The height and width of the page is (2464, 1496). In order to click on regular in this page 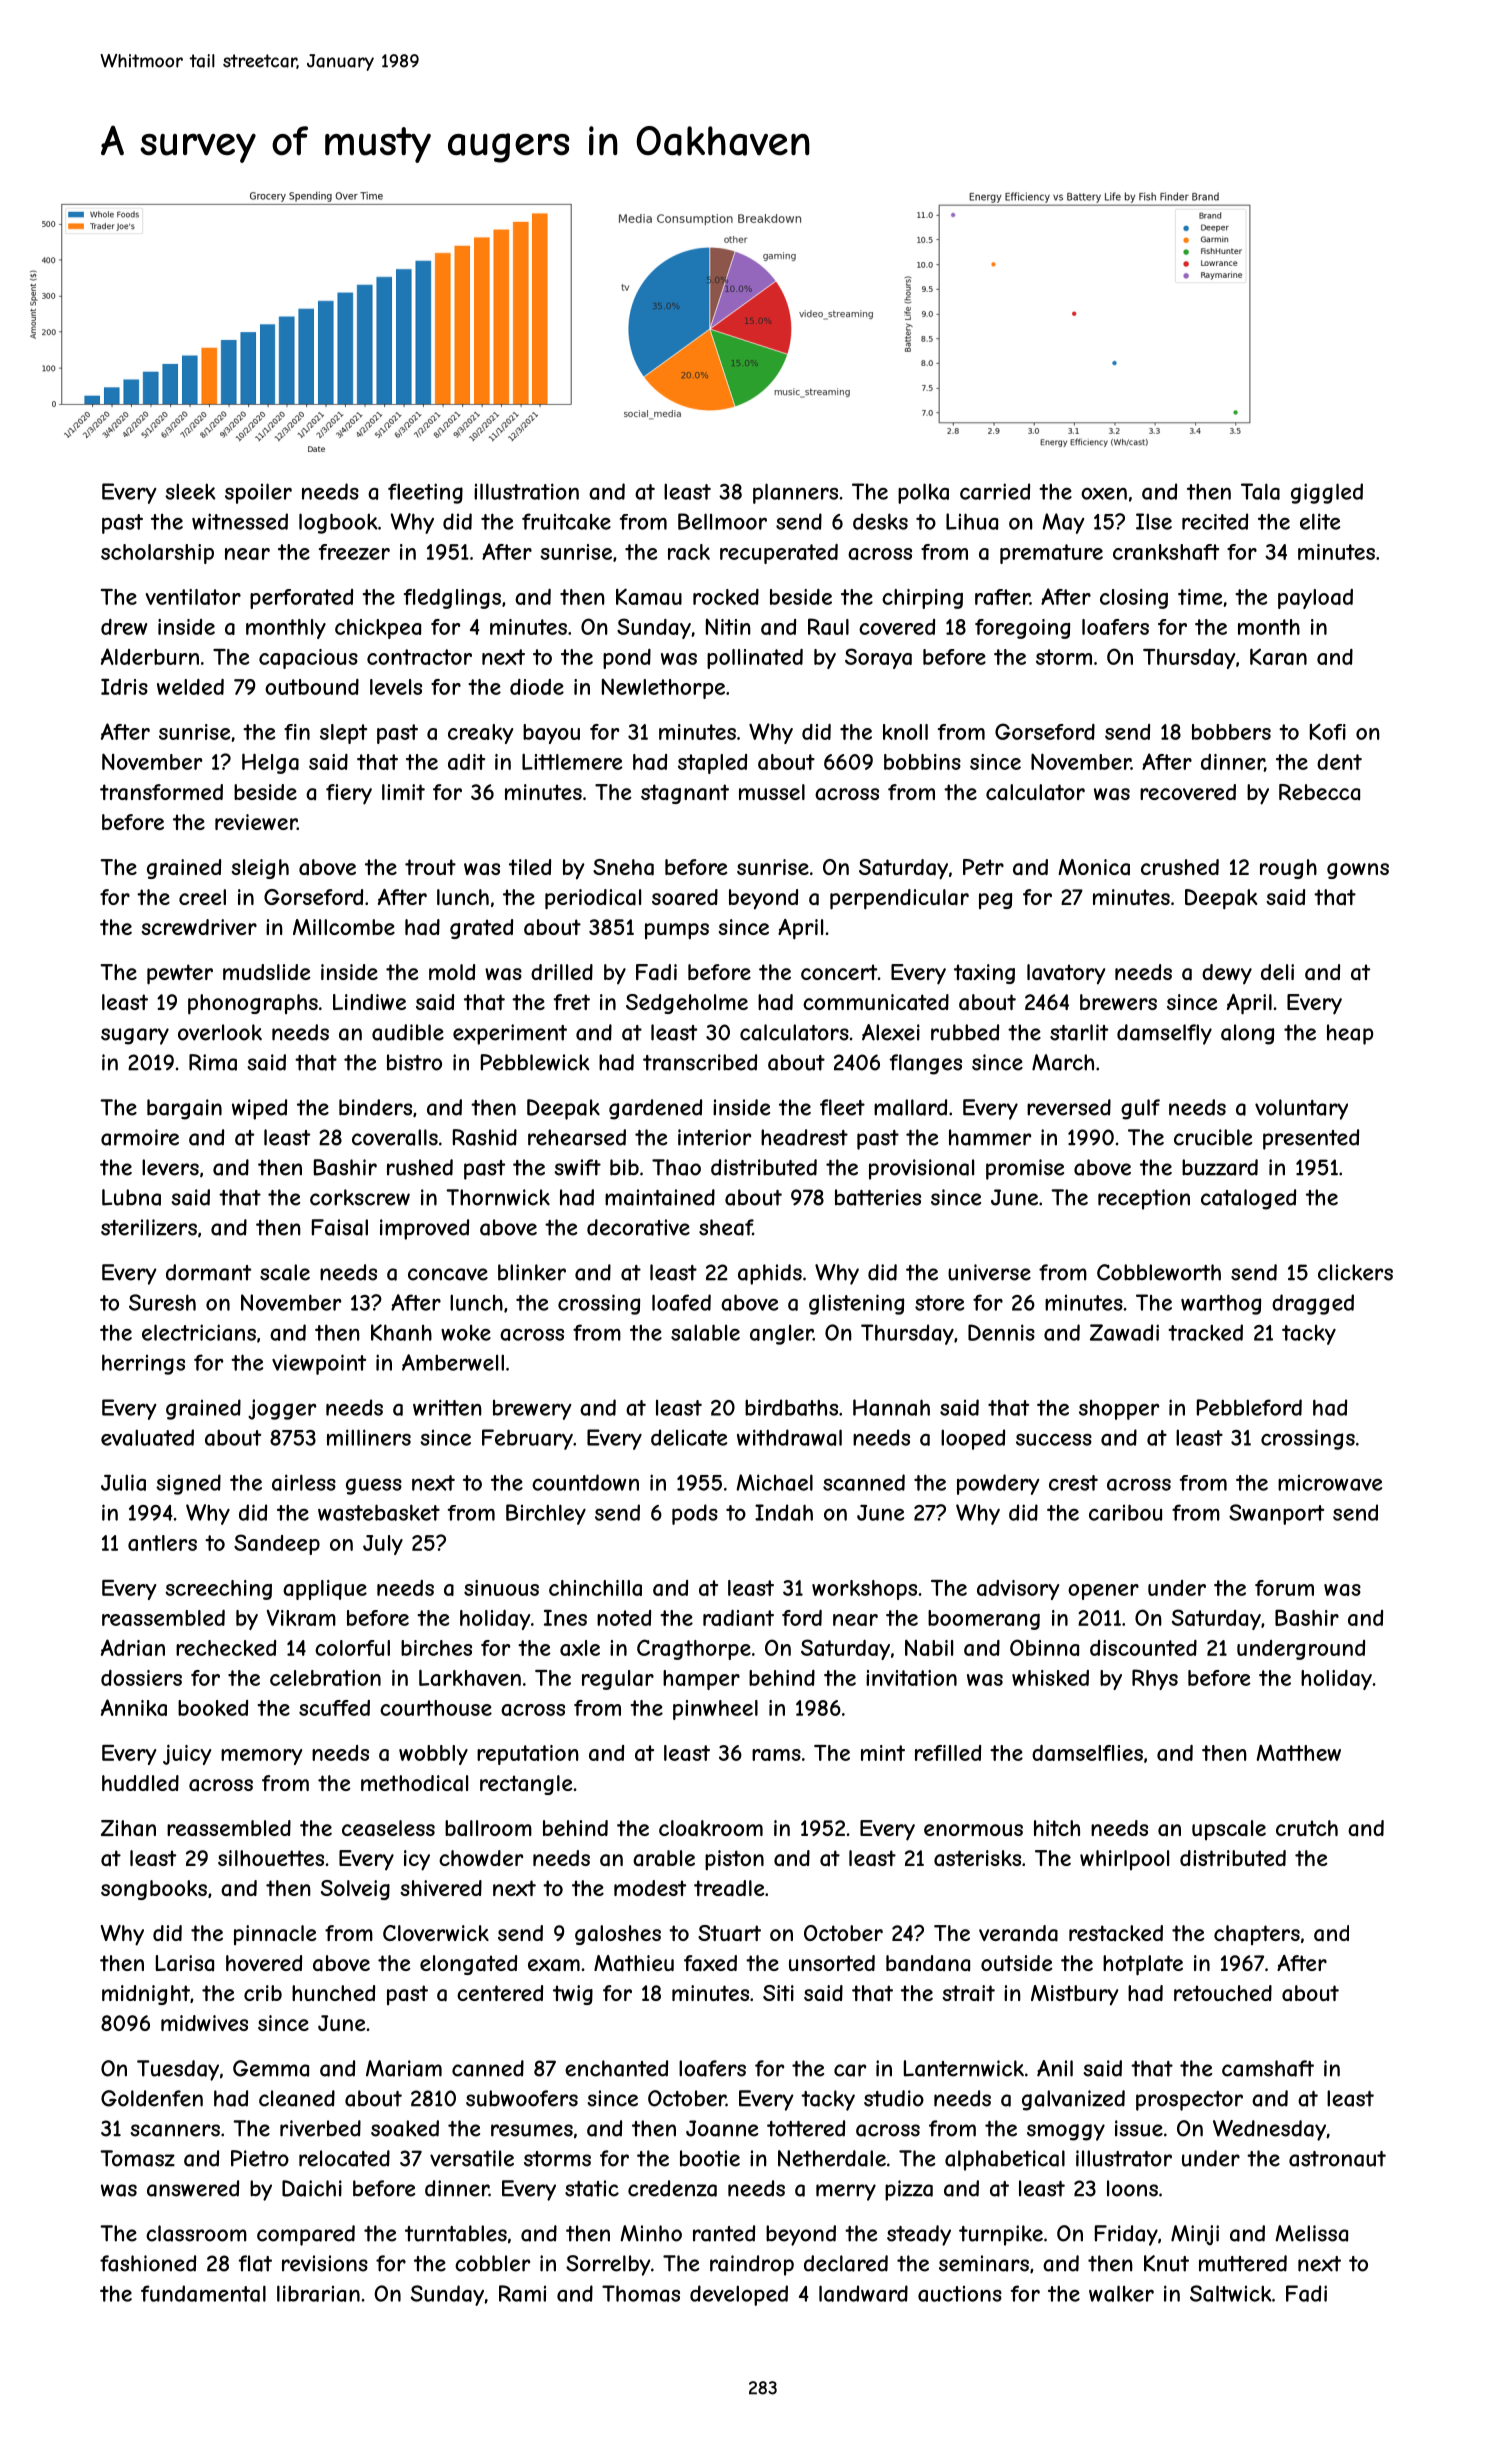, I will do `click(618, 1680)`.
